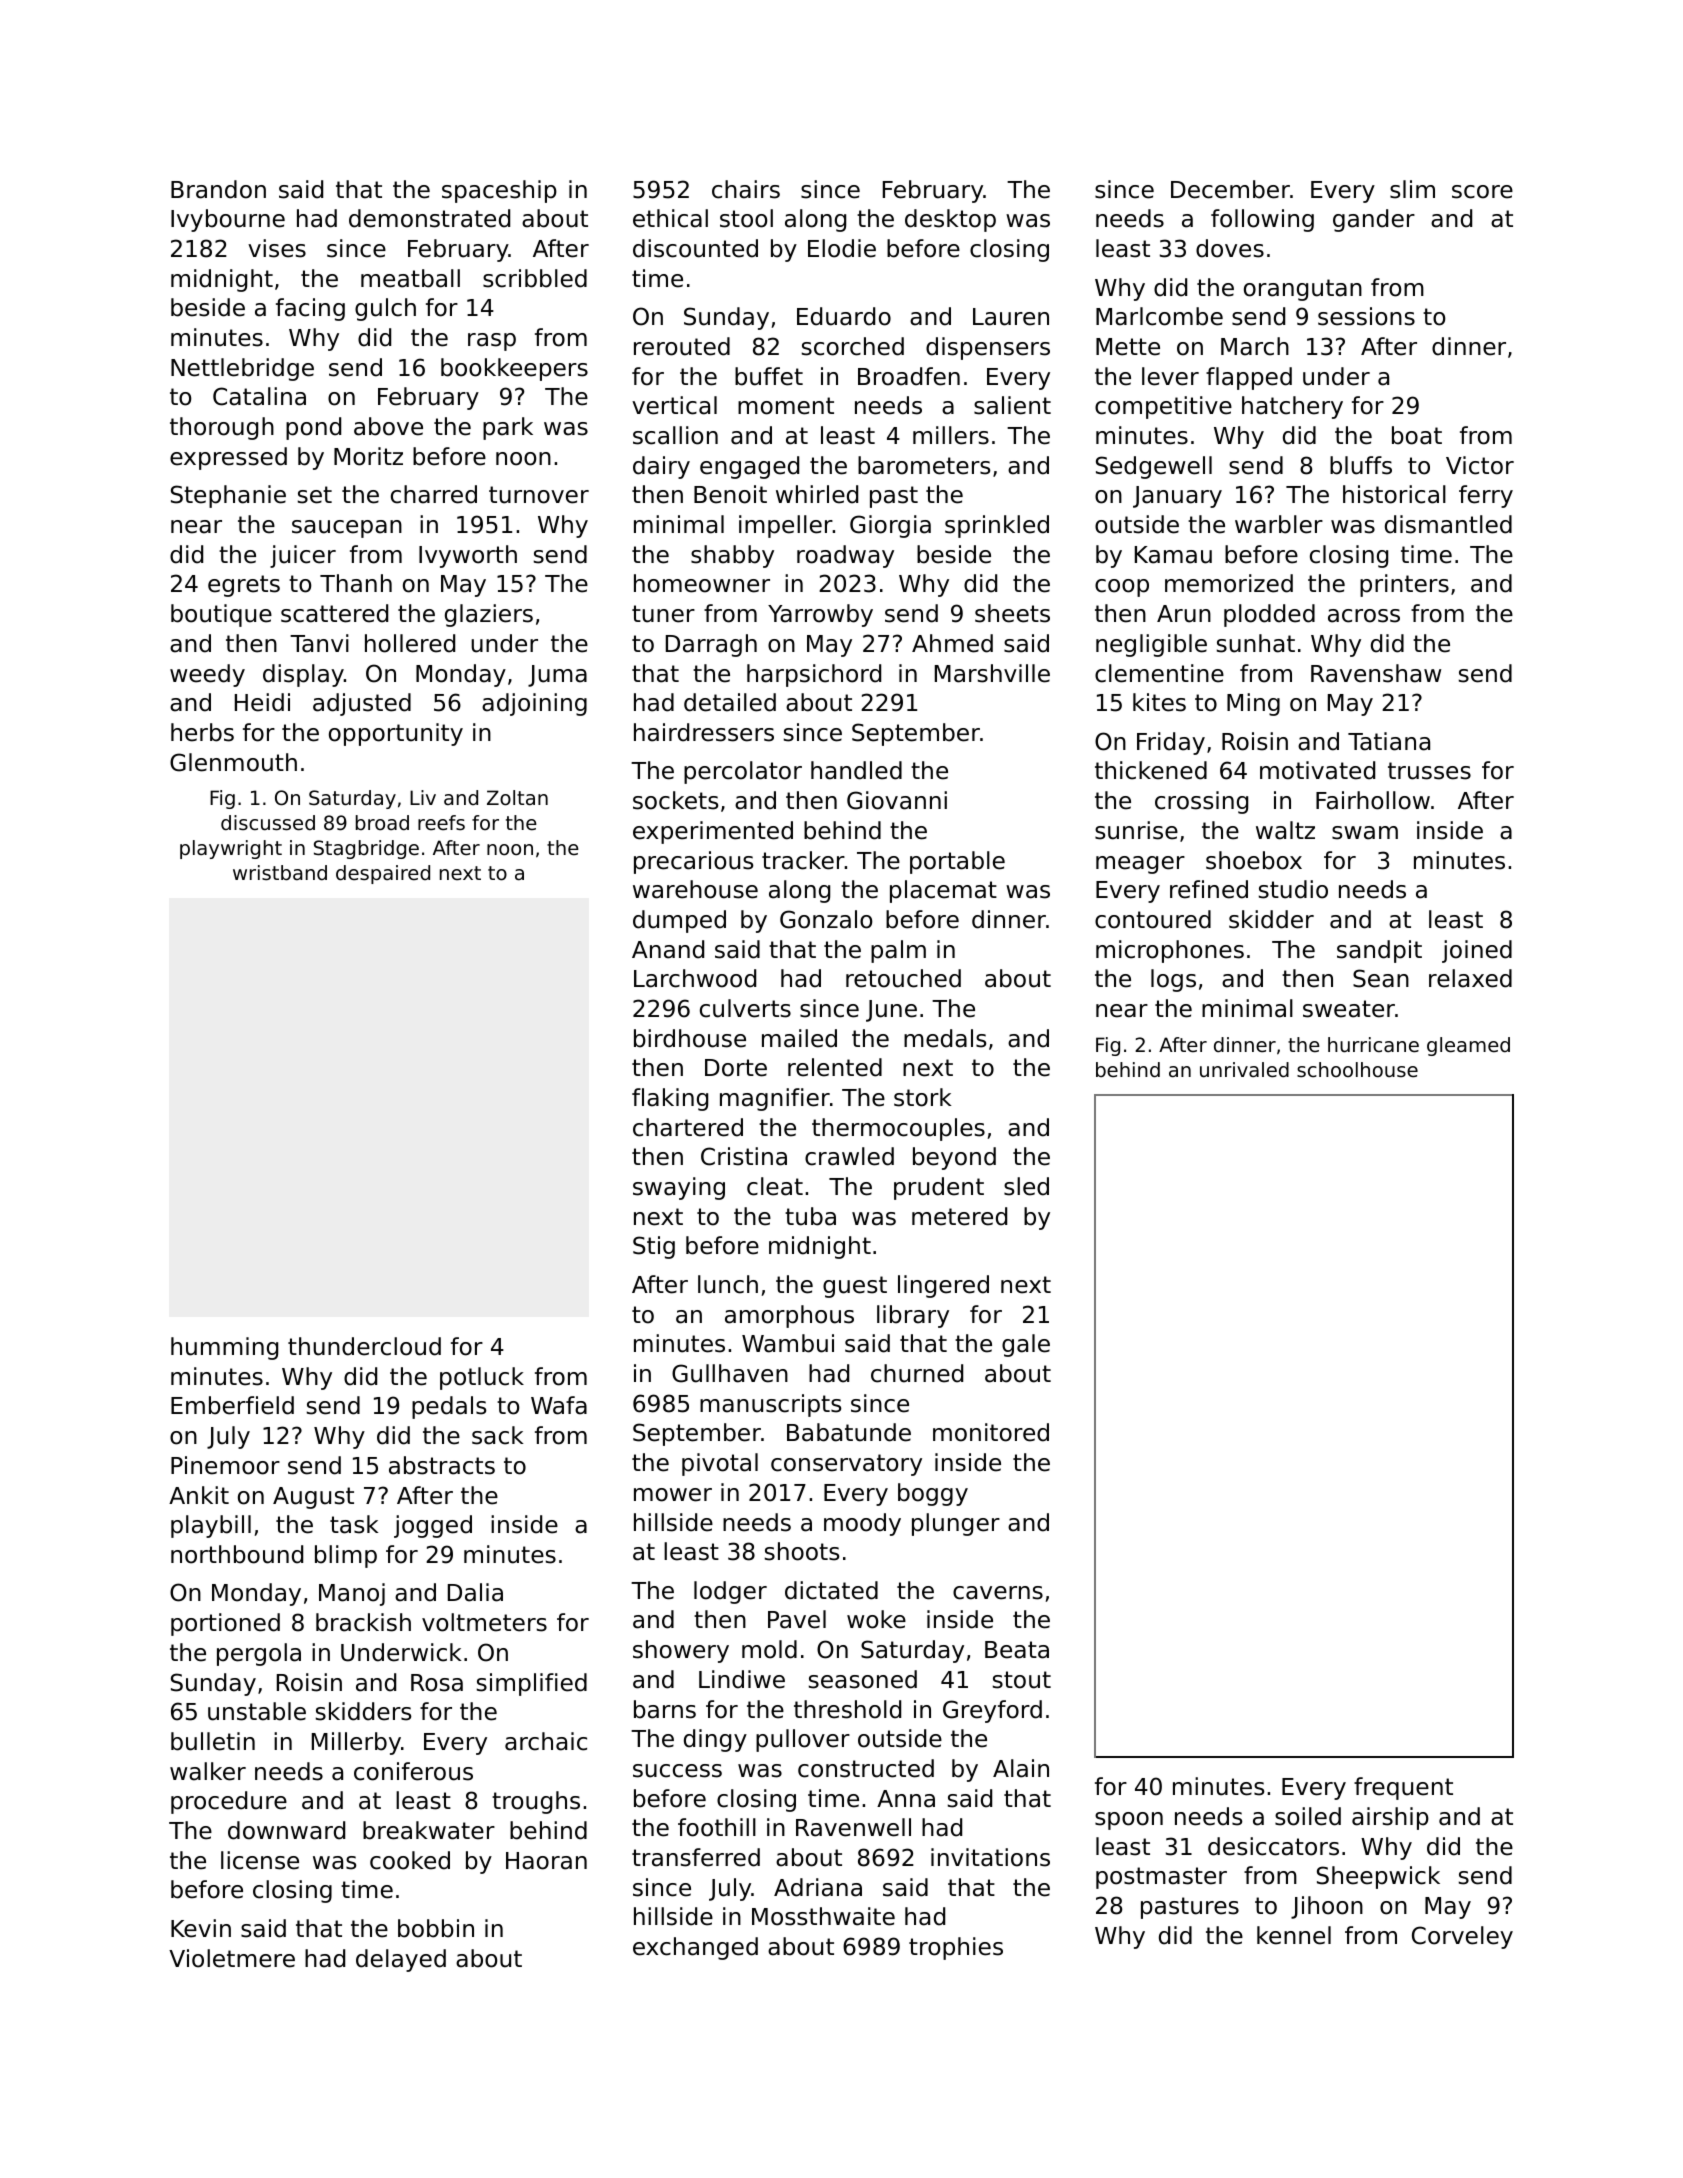  Describe the element at coordinates (218, 189) in the image. I see `Brandon` at that location.
